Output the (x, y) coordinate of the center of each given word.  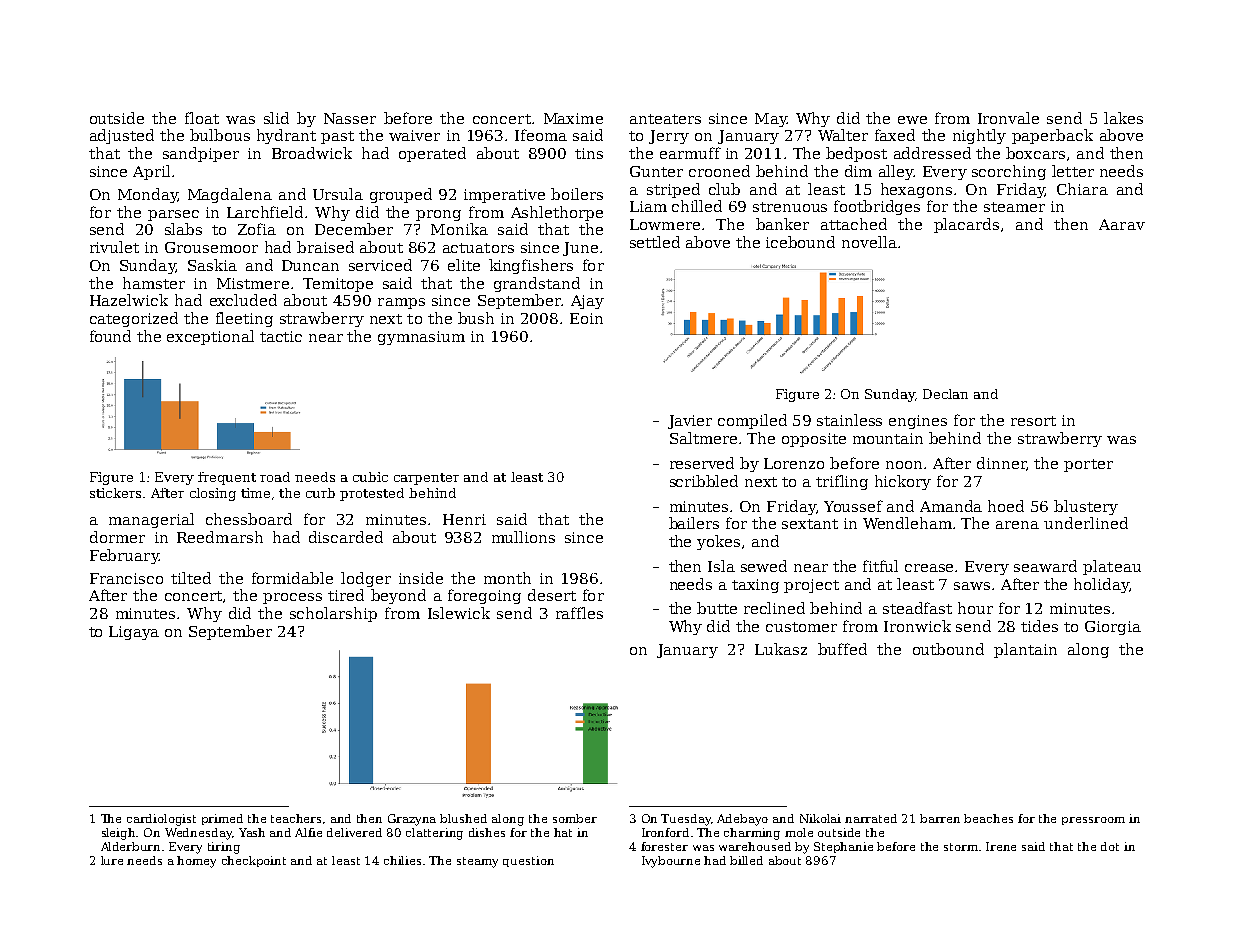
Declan (945, 394)
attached (854, 224)
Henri (464, 519)
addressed (932, 153)
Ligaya (134, 633)
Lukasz (781, 649)
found (110, 336)
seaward (1045, 566)
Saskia (212, 265)
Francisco (126, 578)
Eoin (586, 318)
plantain (1025, 650)
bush (476, 318)
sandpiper (201, 154)
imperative (504, 196)
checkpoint (254, 861)
